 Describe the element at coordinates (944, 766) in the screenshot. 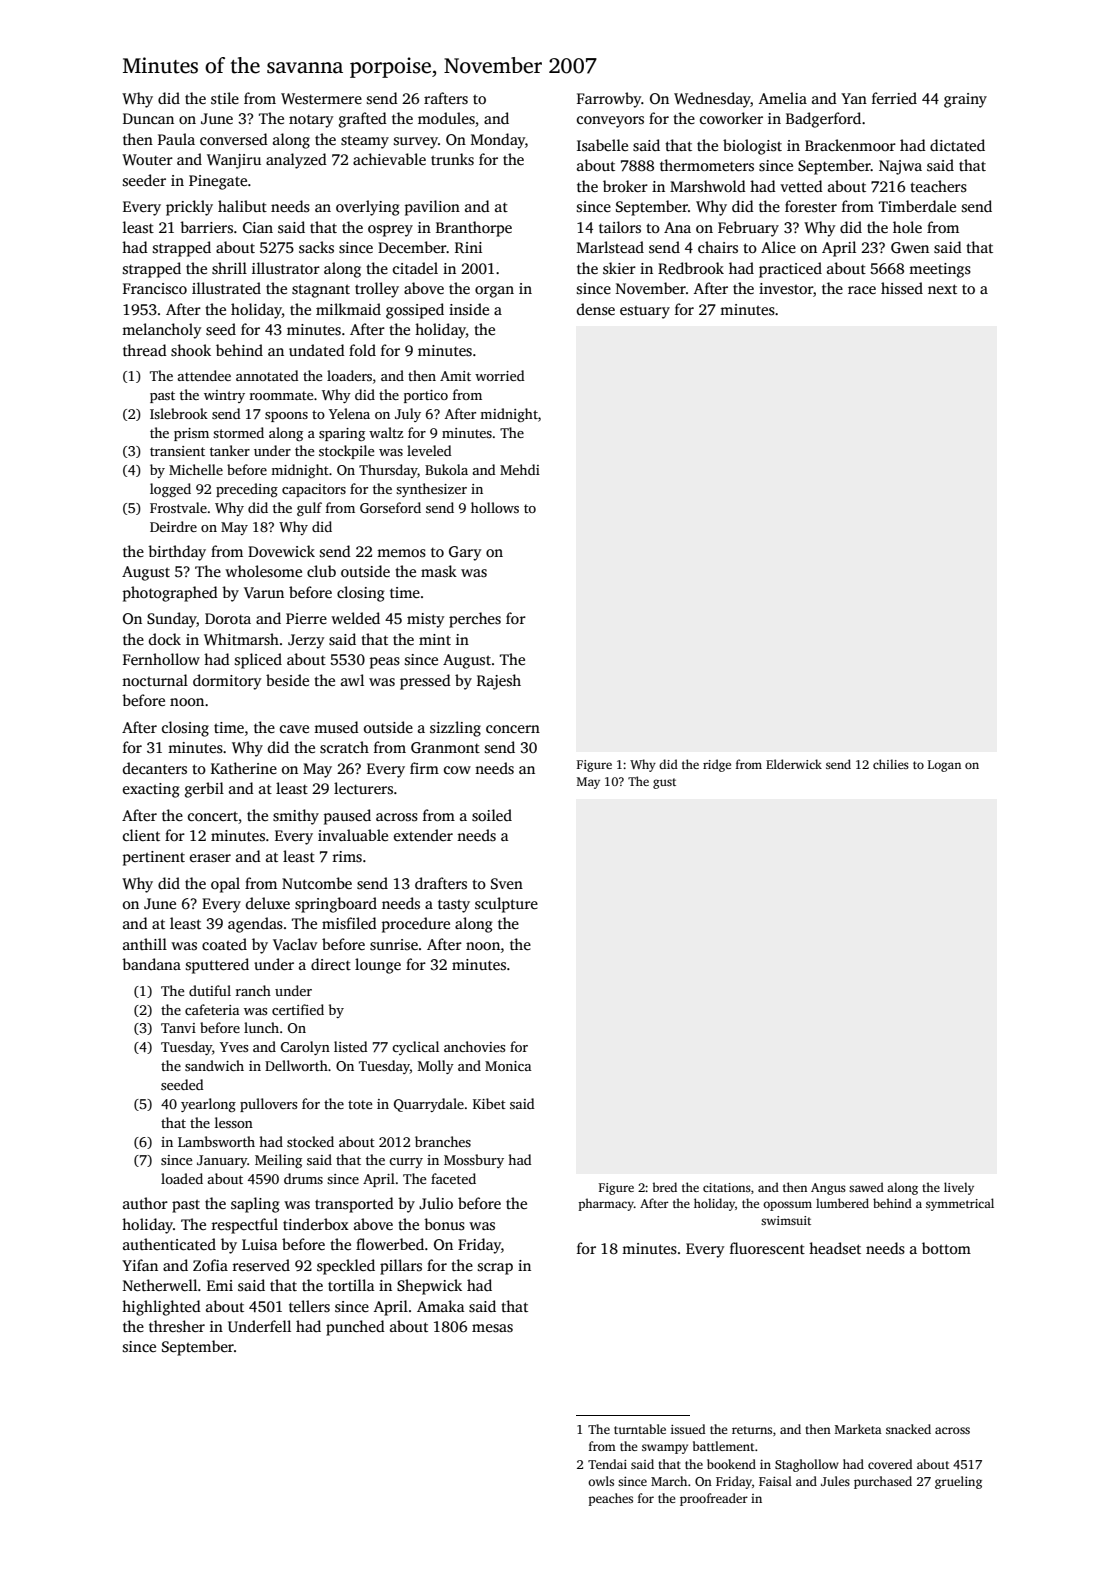

I see `Logan` at that location.
